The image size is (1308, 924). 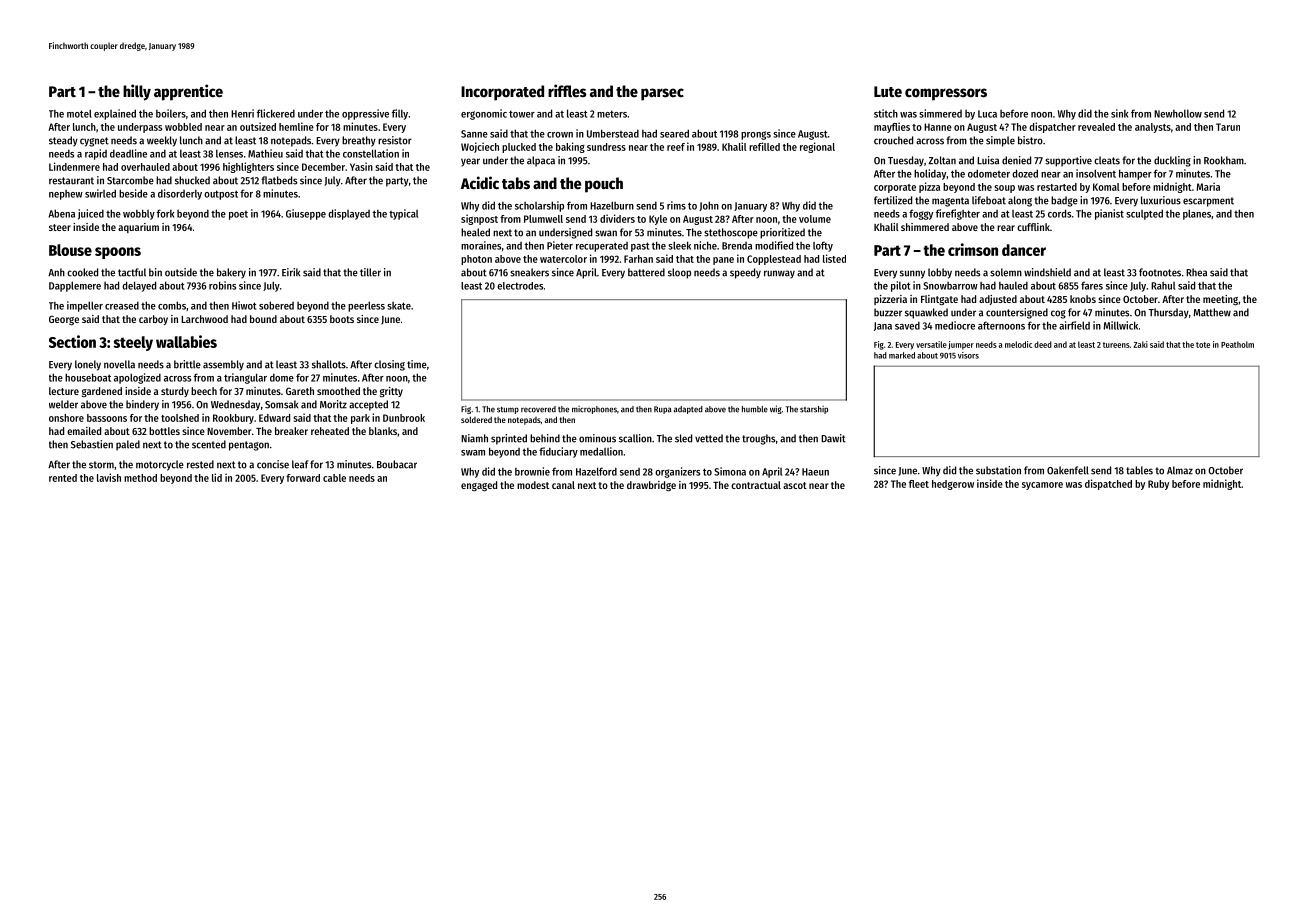 What do you see at coordinates (1203, 345) in the image?
I see `tote` at bounding box center [1203, 345].
